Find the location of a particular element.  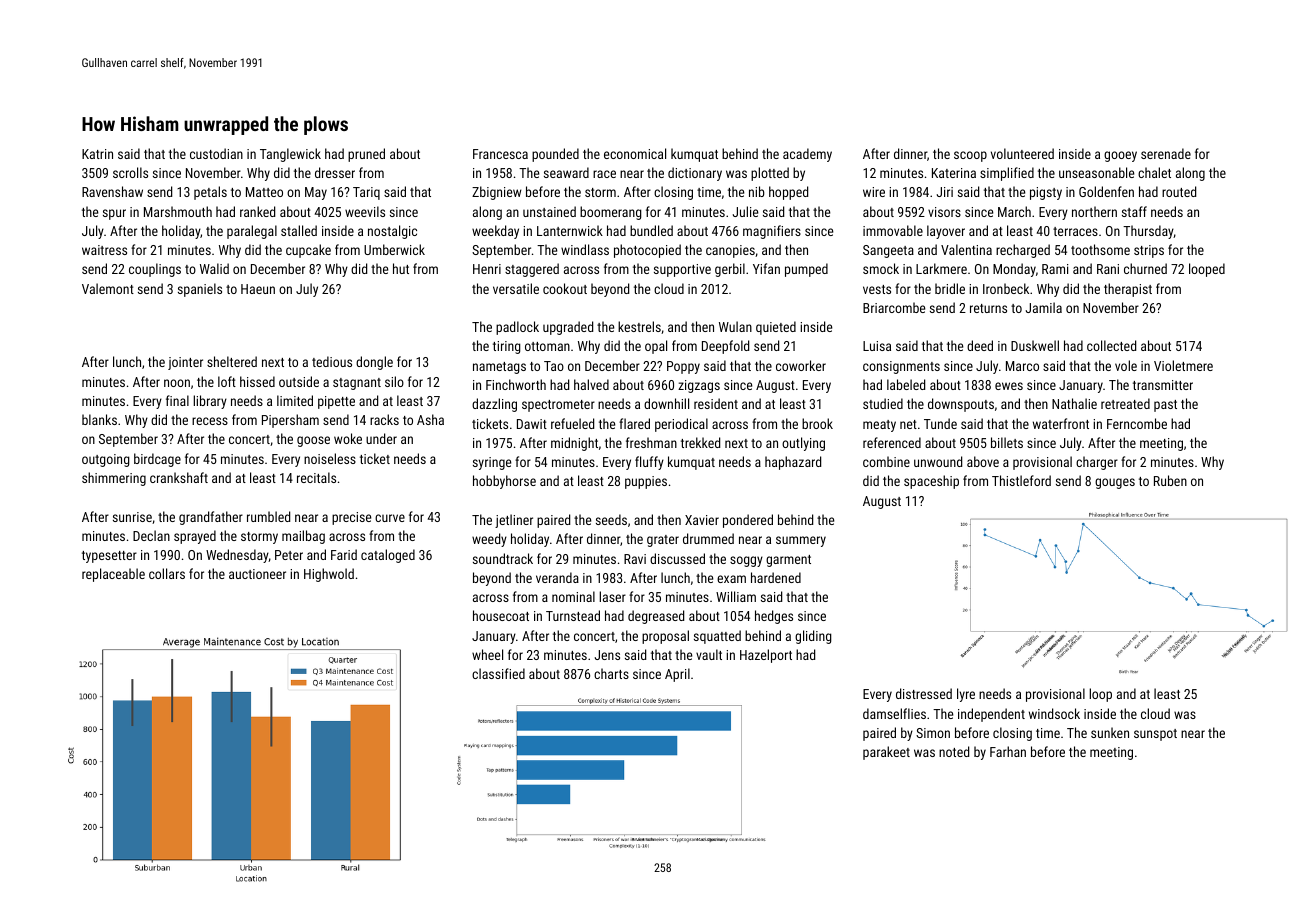

freshman is located at coordinates (651, 442).
